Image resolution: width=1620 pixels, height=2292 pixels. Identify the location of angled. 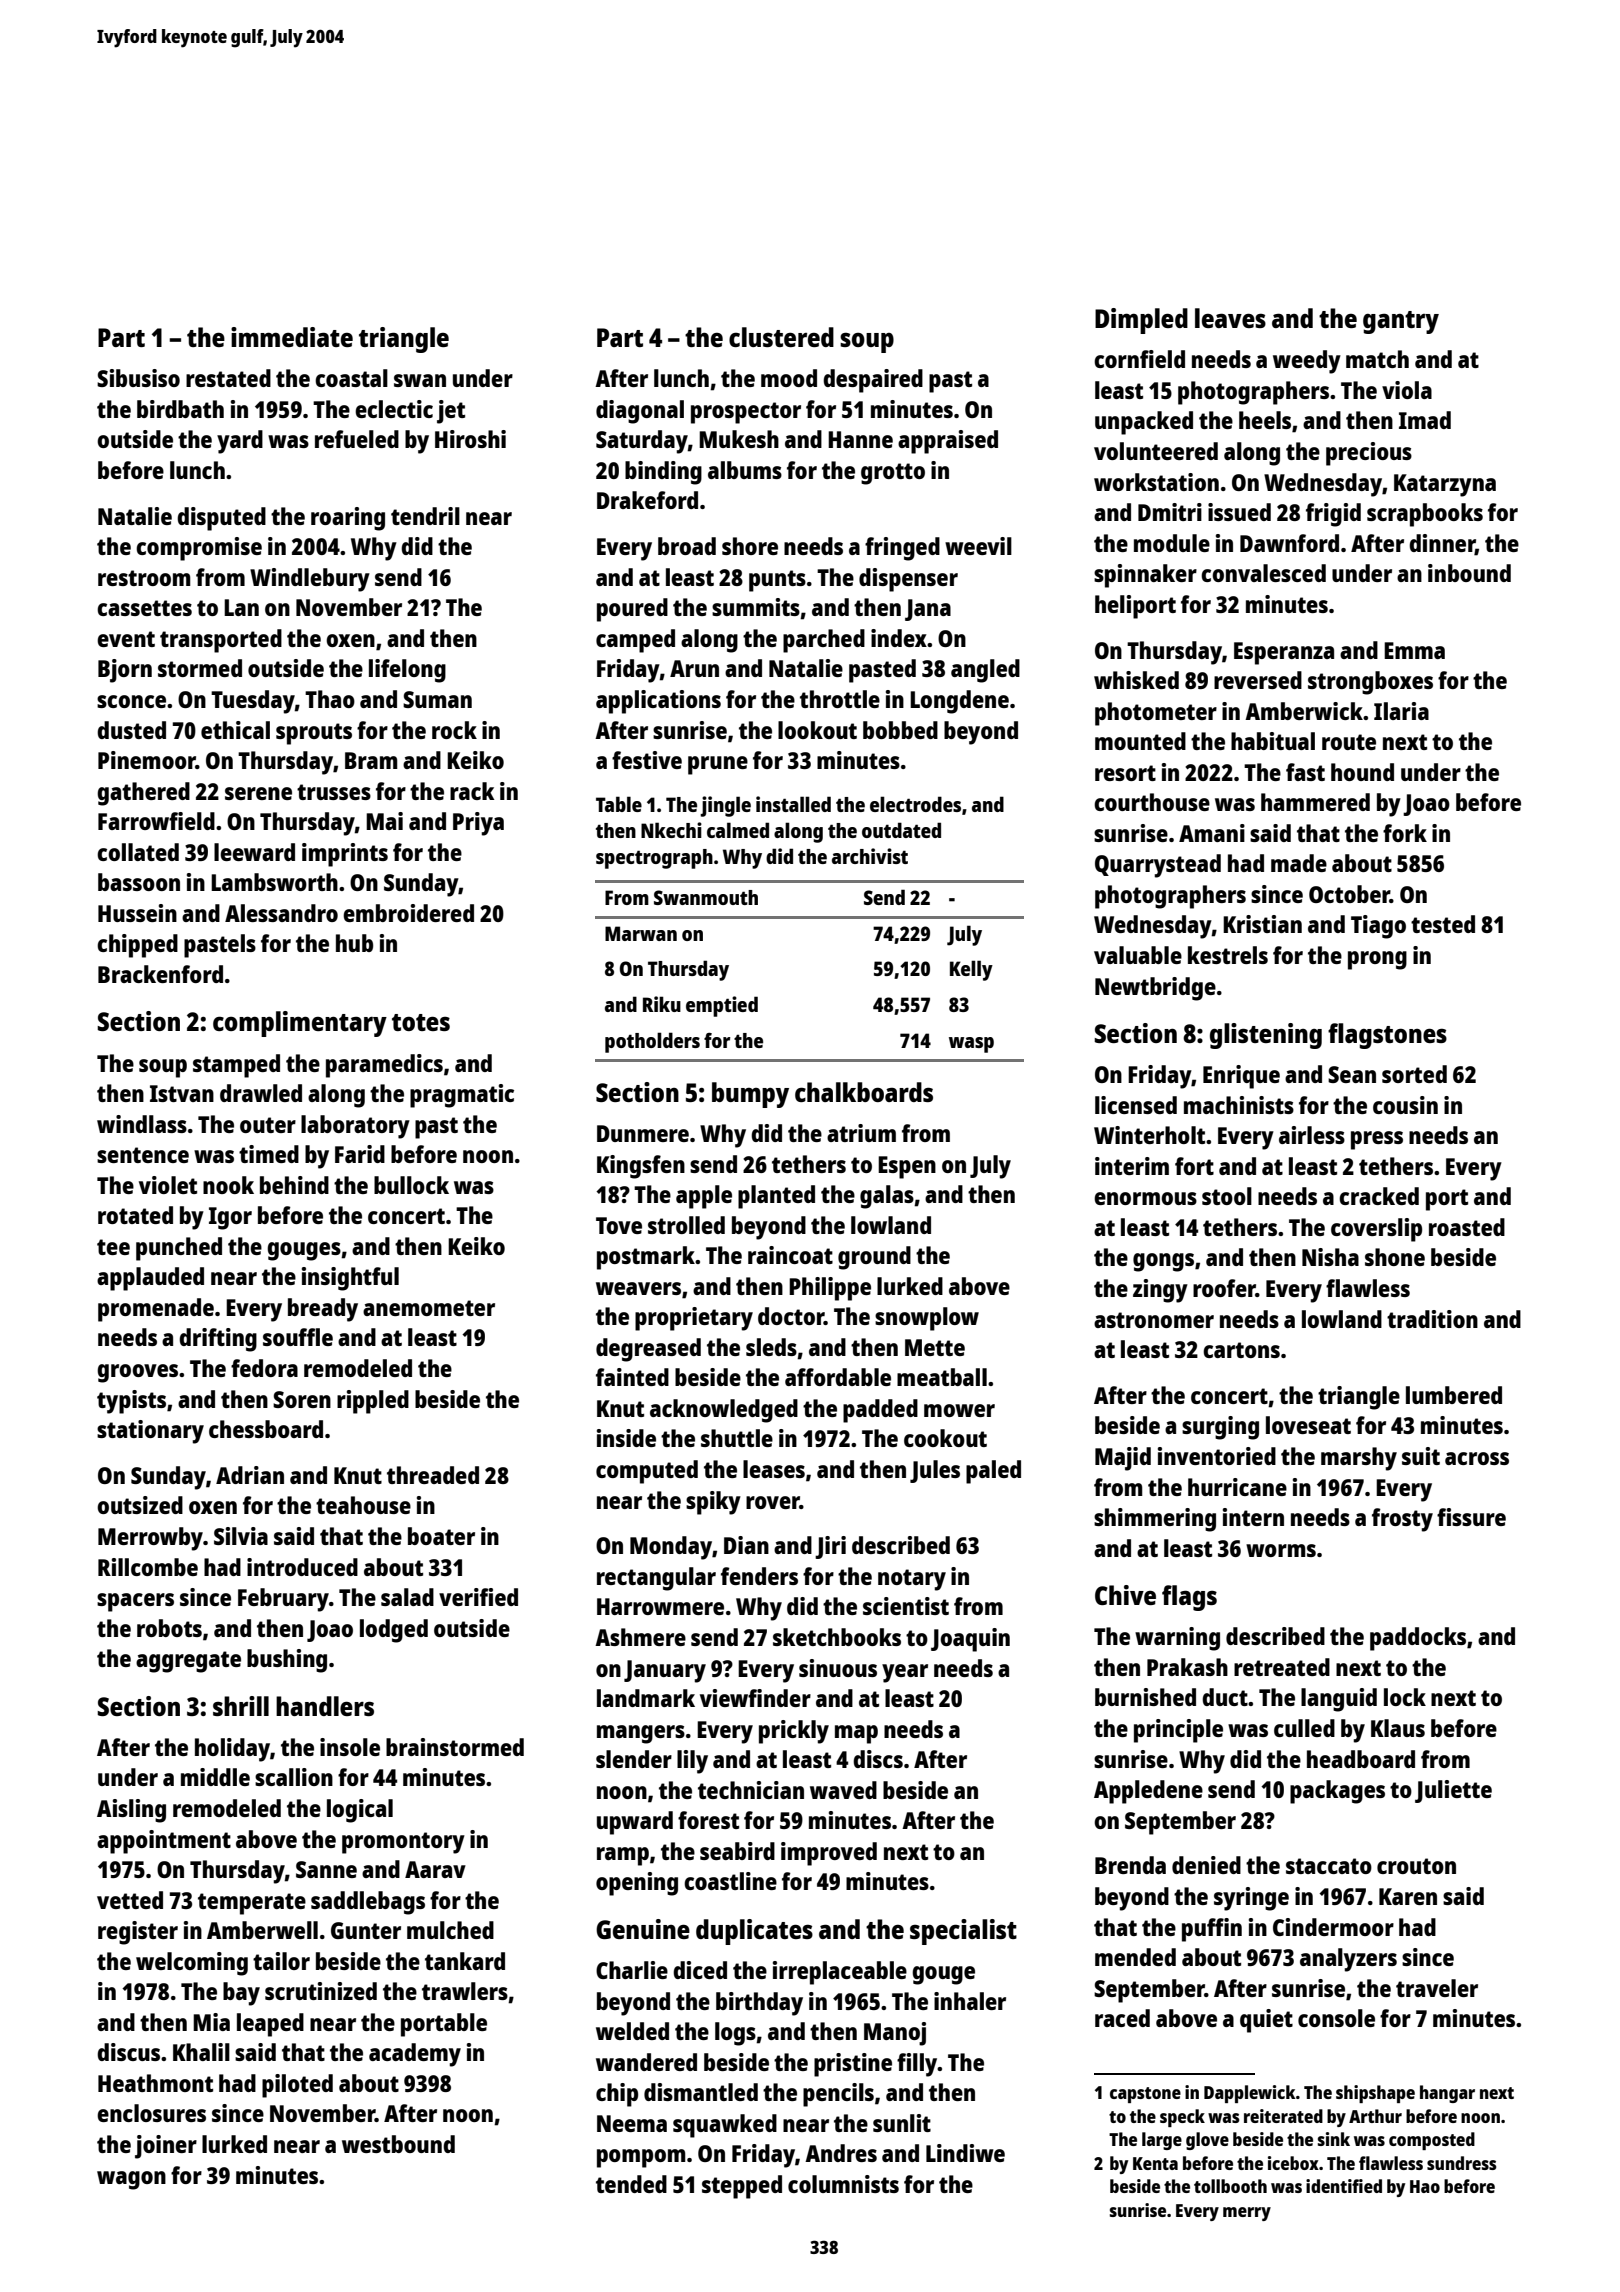
(985, 671).
